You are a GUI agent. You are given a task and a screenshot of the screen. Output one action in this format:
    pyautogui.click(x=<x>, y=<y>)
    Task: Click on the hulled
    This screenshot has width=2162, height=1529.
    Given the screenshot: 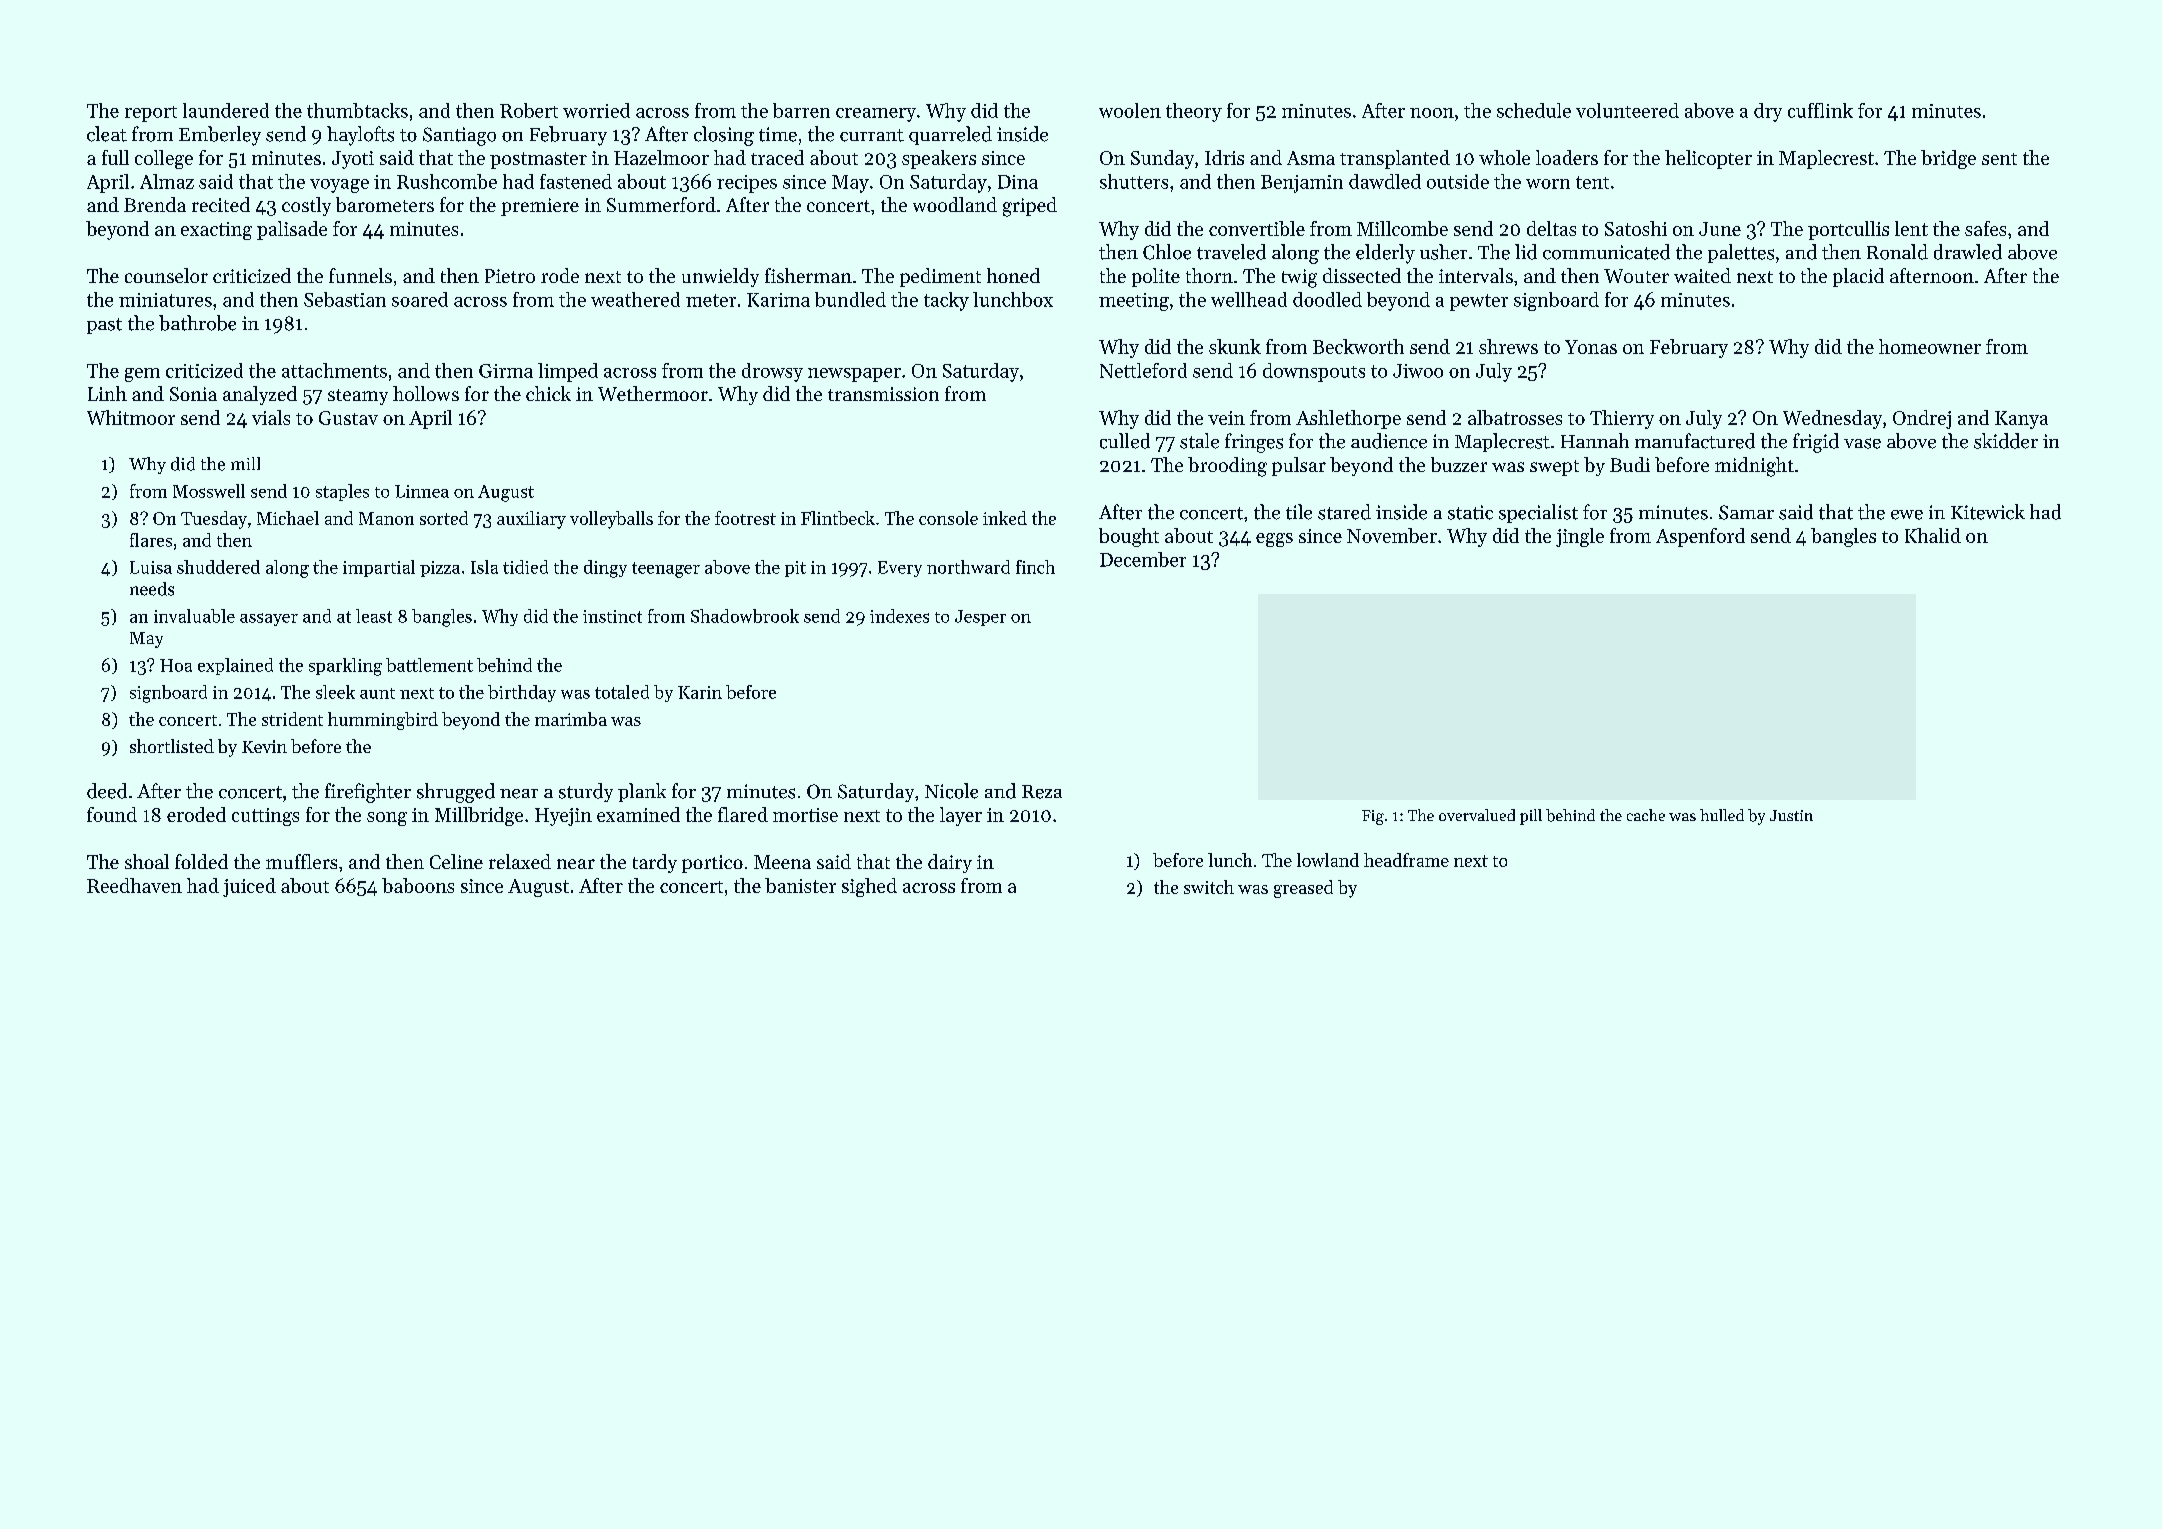 What is the action you would take?
    pyautogui.click(x=1722, y=815)
